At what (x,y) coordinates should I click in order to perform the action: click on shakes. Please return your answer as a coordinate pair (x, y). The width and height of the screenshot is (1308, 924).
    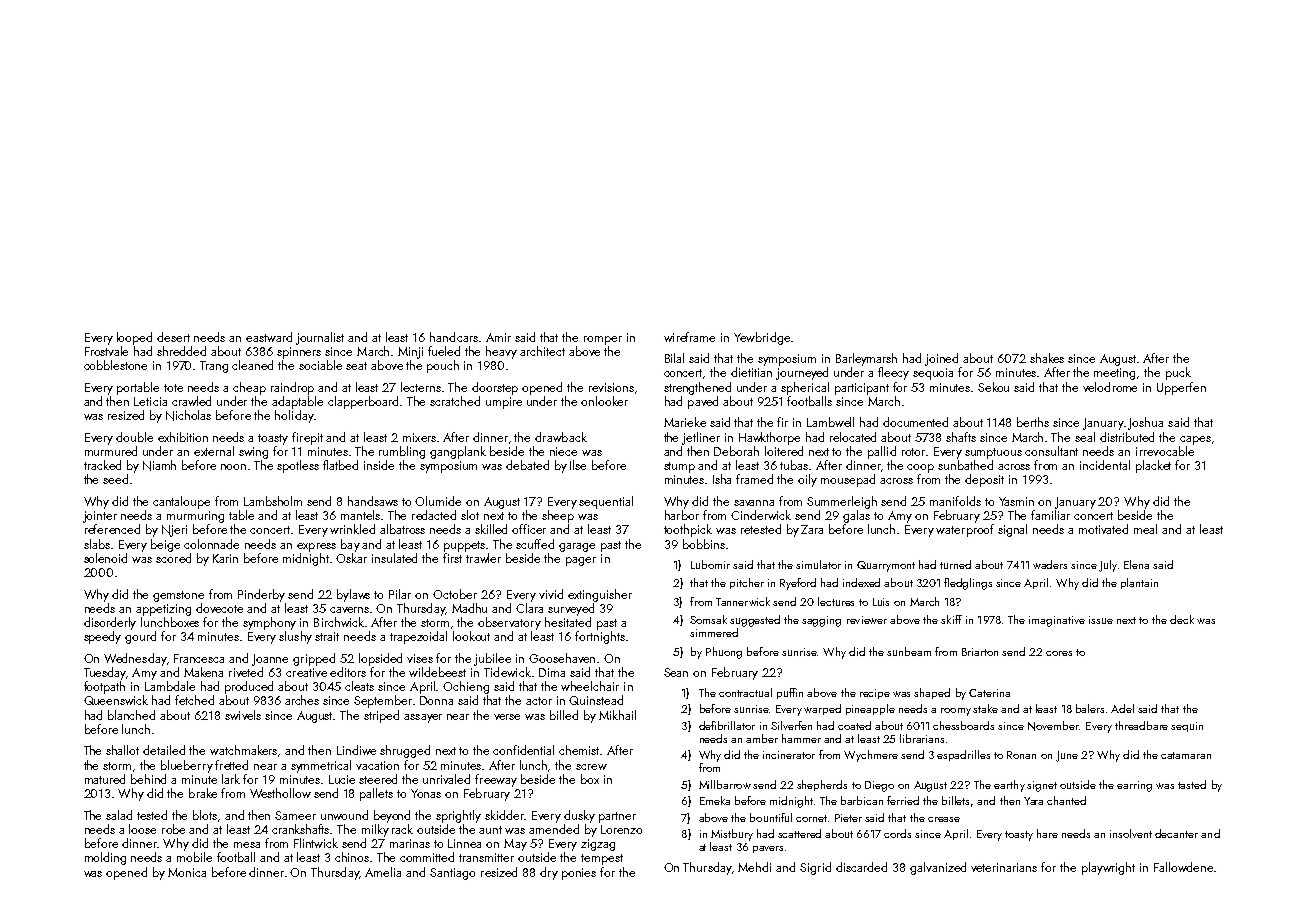
    Looking at the image, I should click on (1047, 358).
